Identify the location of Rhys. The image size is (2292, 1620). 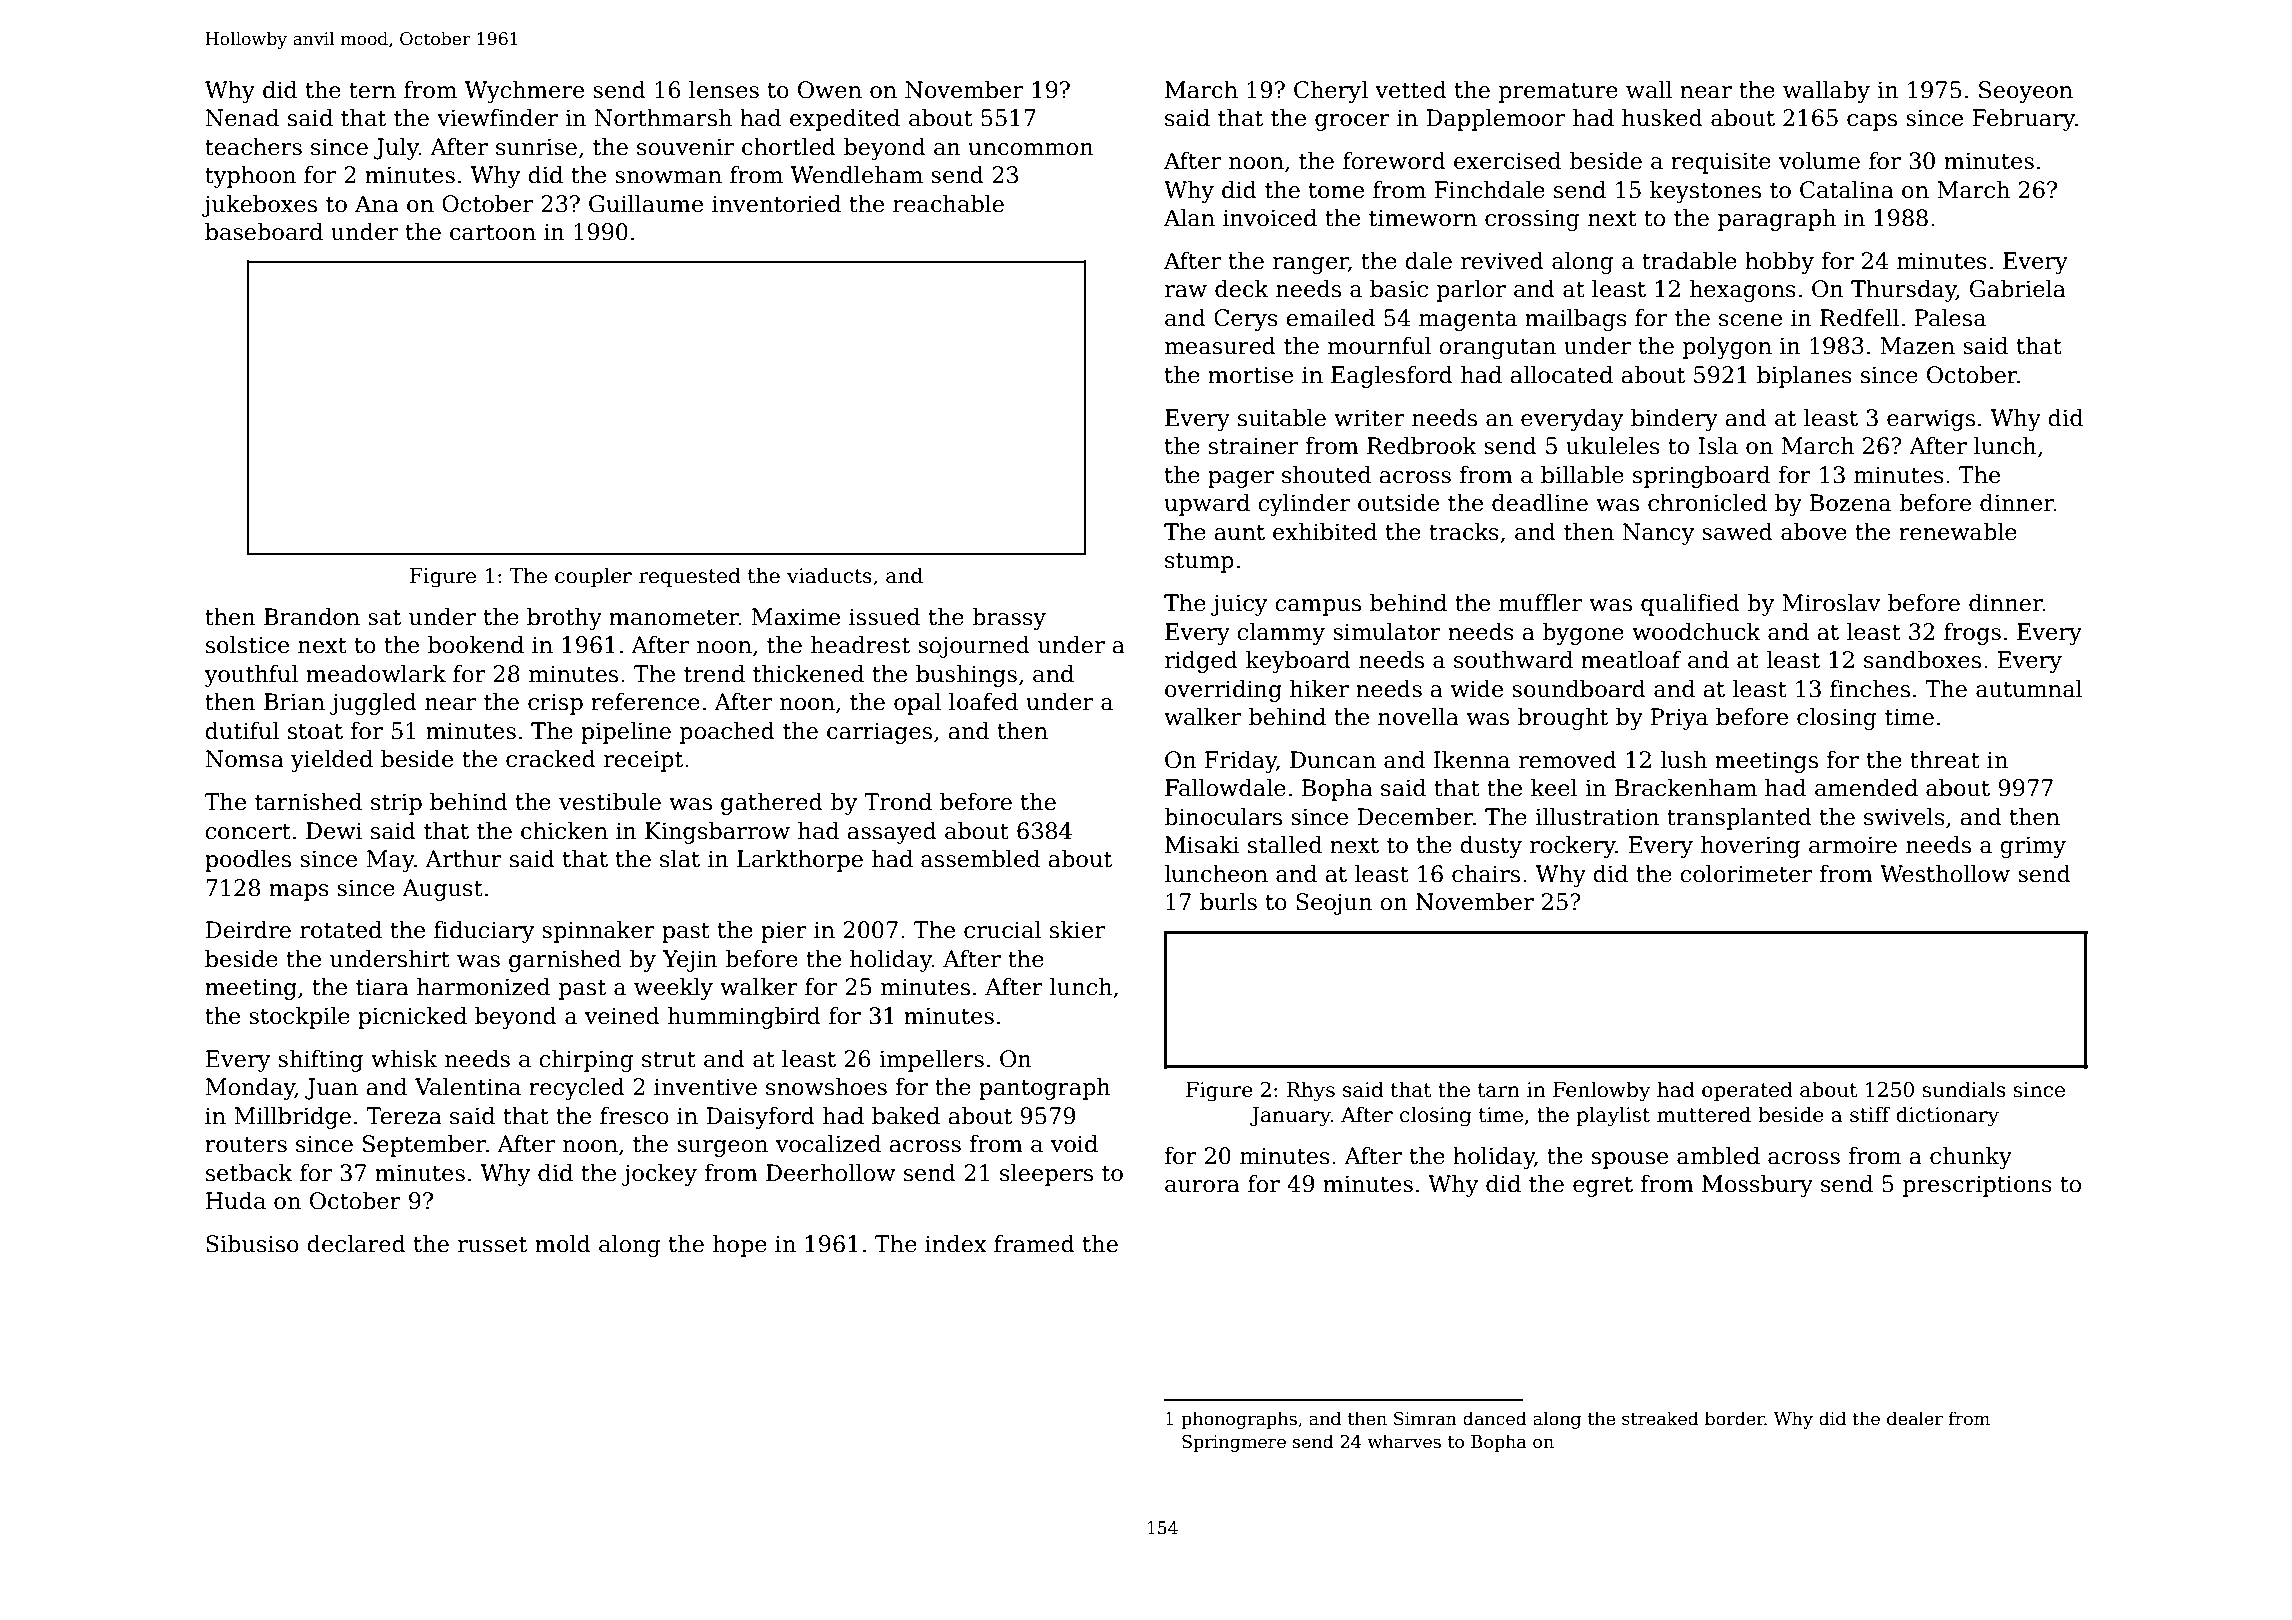
(1310, 1091).
